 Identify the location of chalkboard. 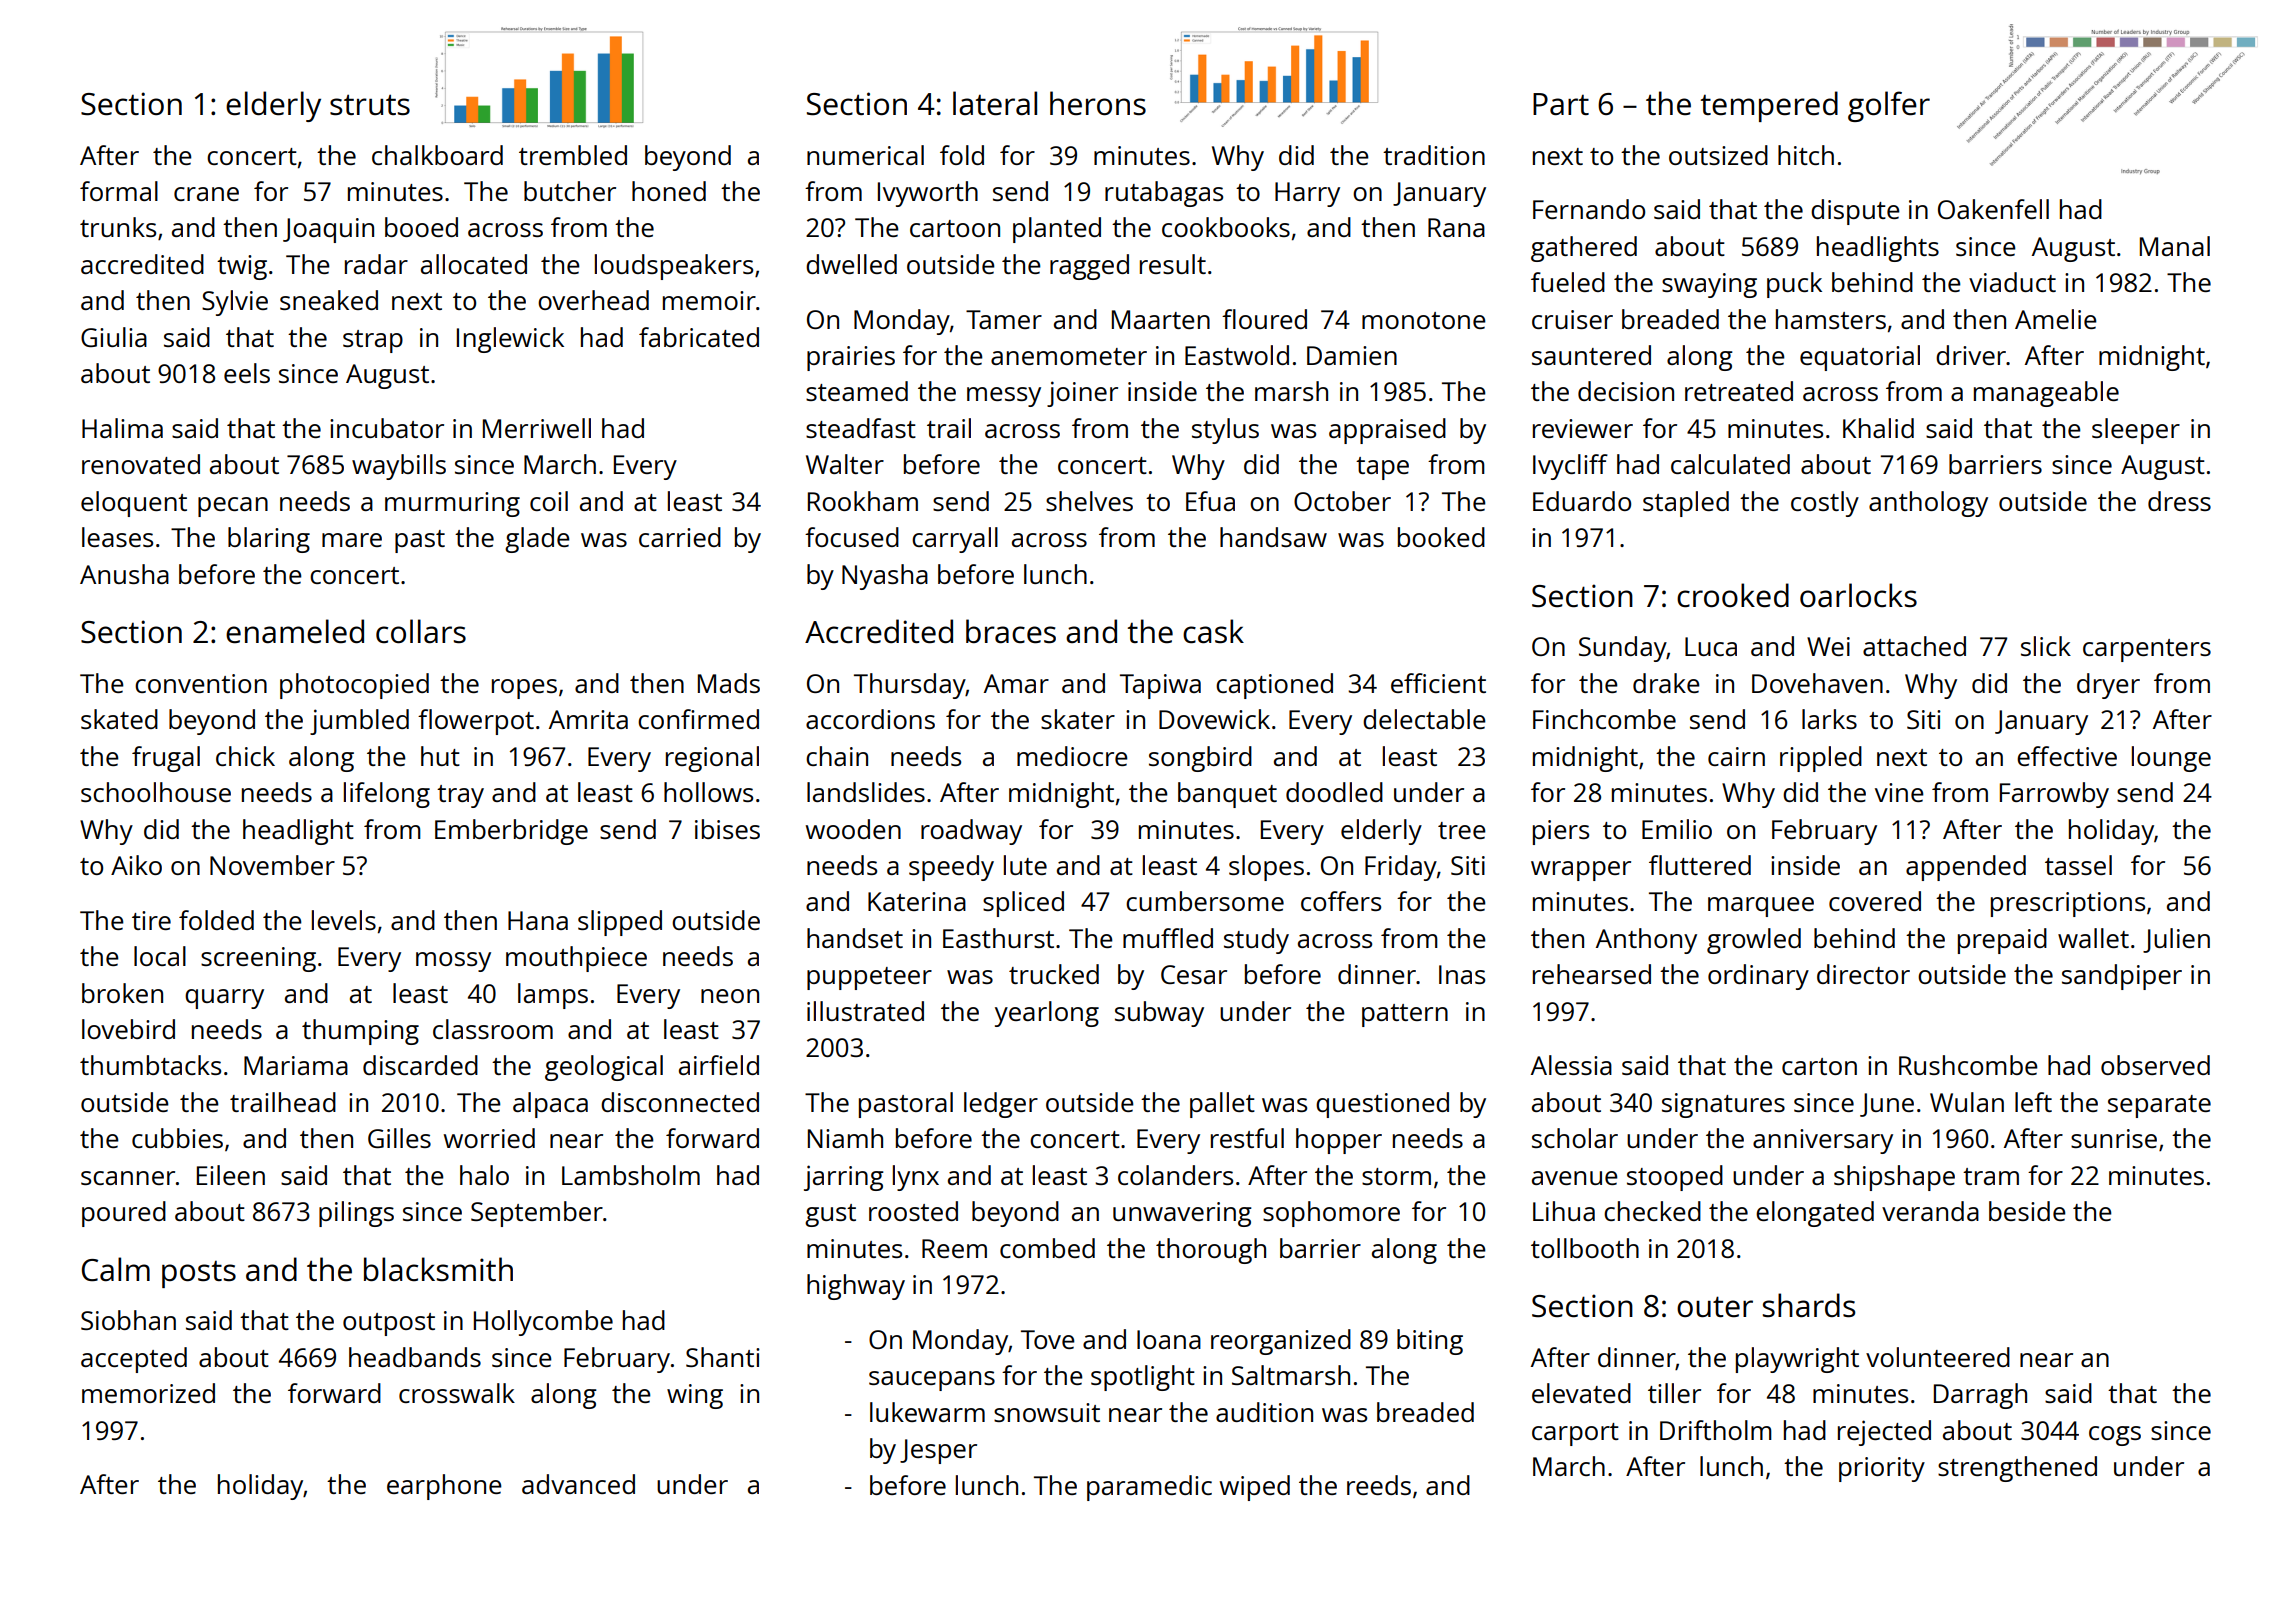
(437, 155).
